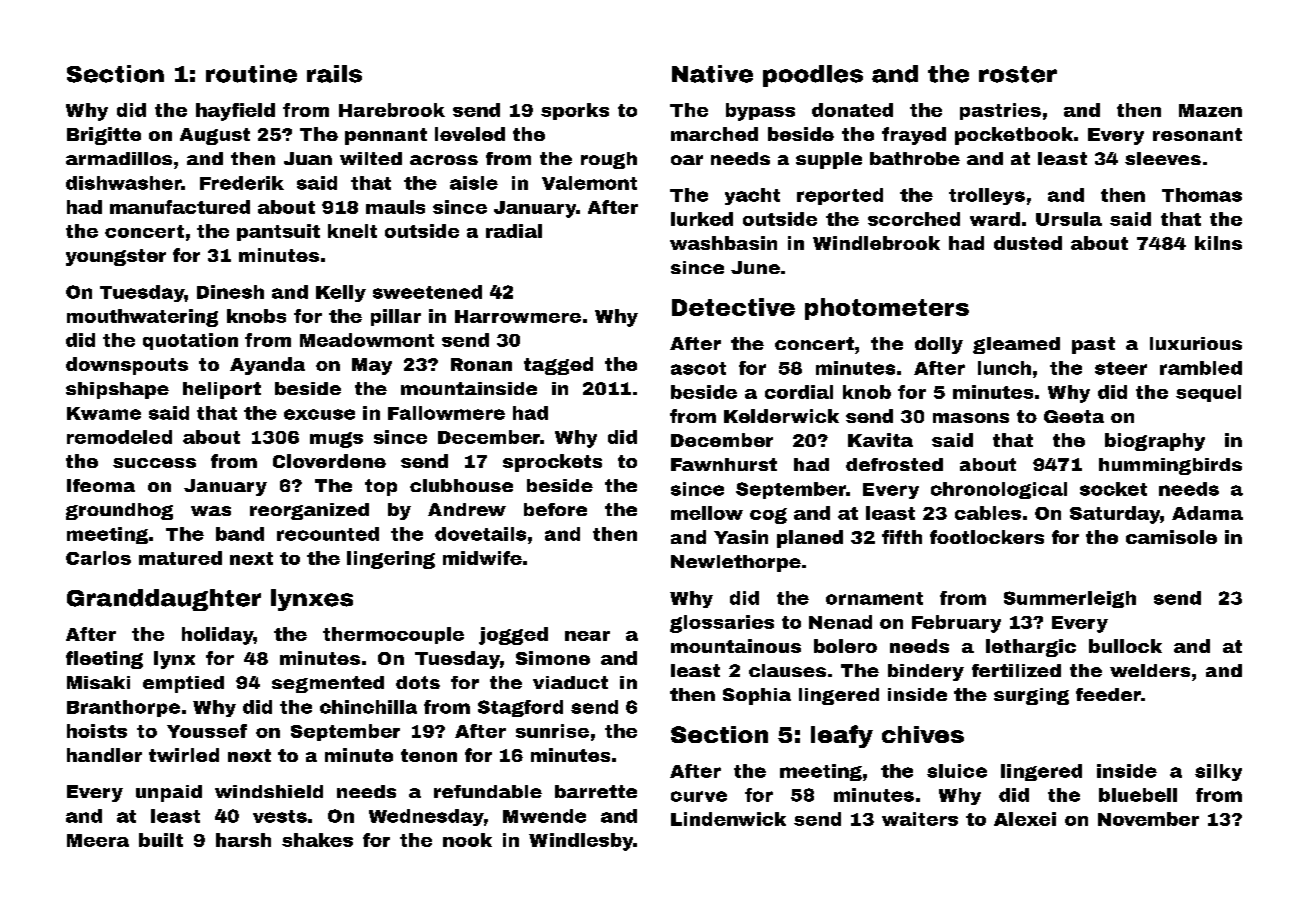 The image size is (1308, 924). I want to click on Native, so click(712, 74).
